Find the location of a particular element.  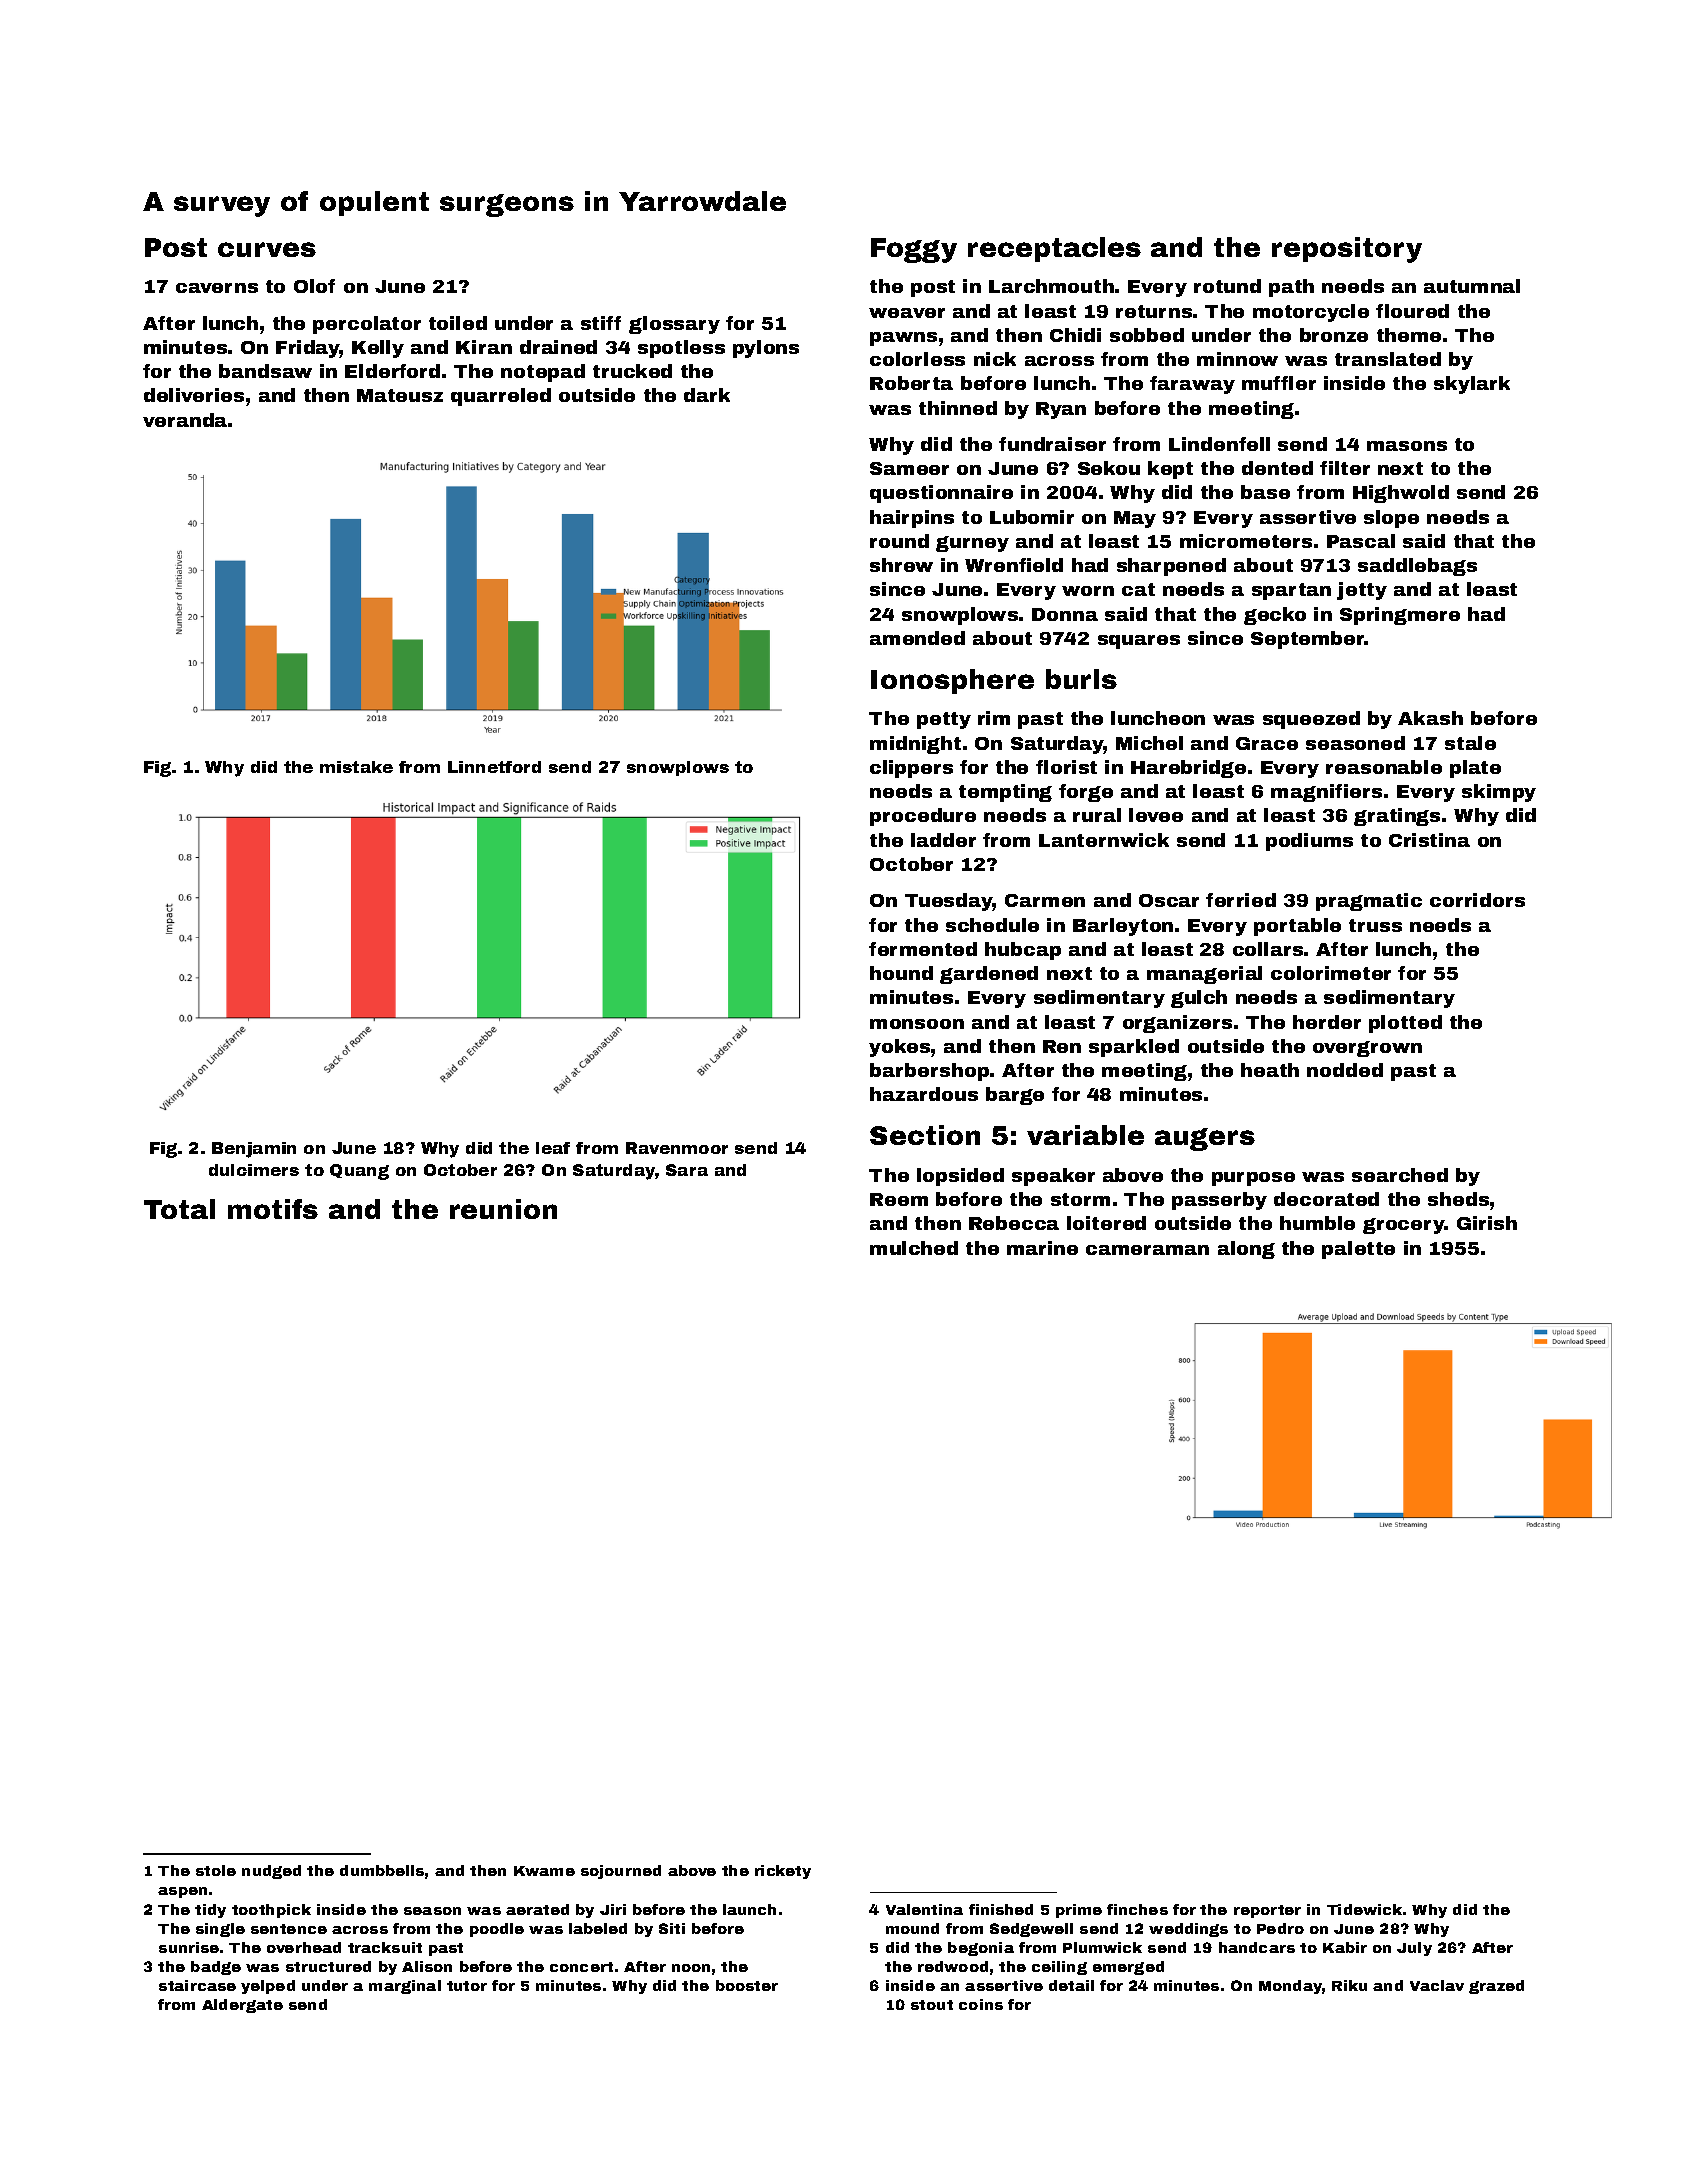

cameraman is located at coordinates (1147, 1250).
